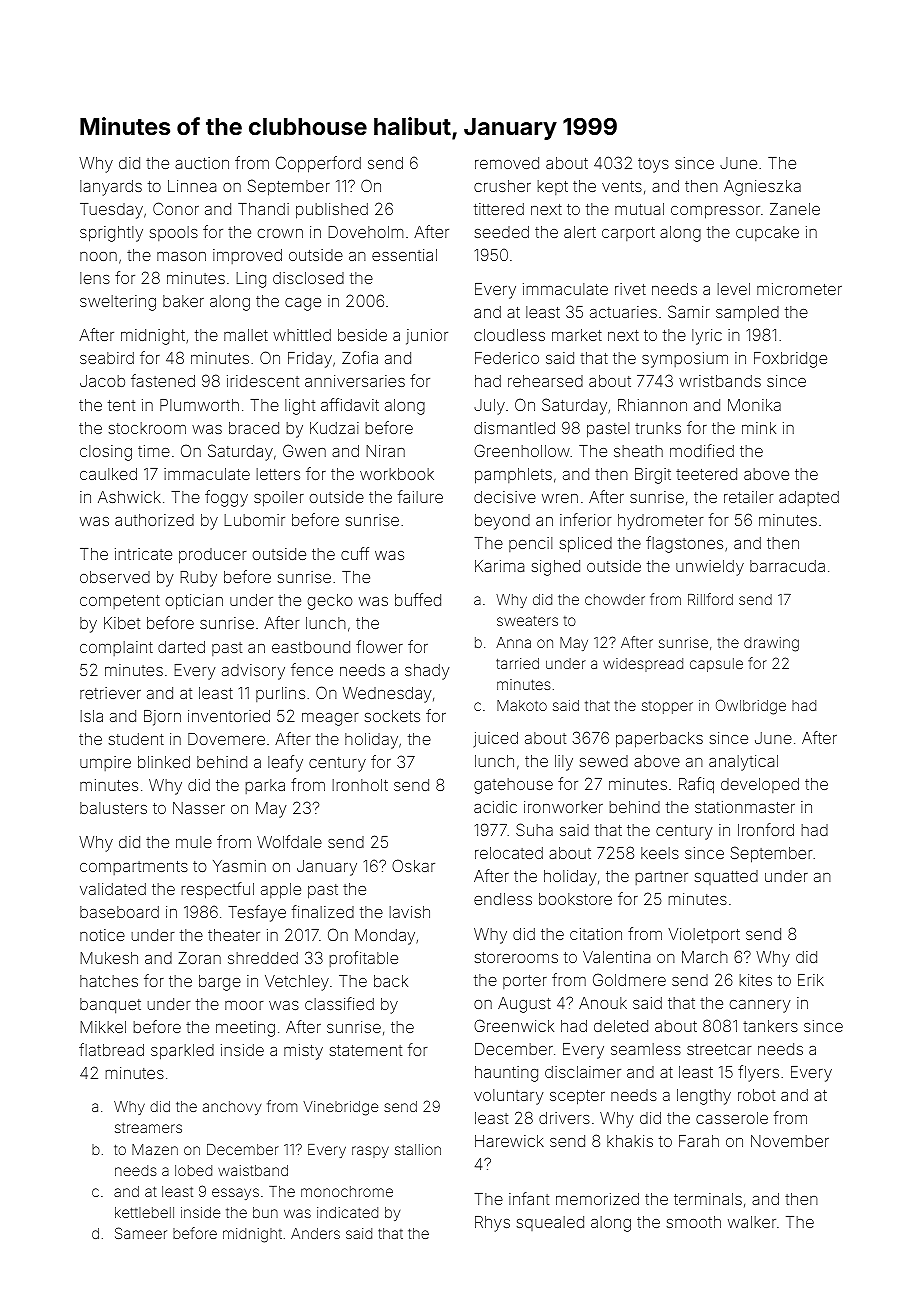 Image resolution: width=924 pixels, height=1308 pixels. What do you see at coordinates (524, 1005) in the document?
I see `August` at bounding box center [524, 1005].
